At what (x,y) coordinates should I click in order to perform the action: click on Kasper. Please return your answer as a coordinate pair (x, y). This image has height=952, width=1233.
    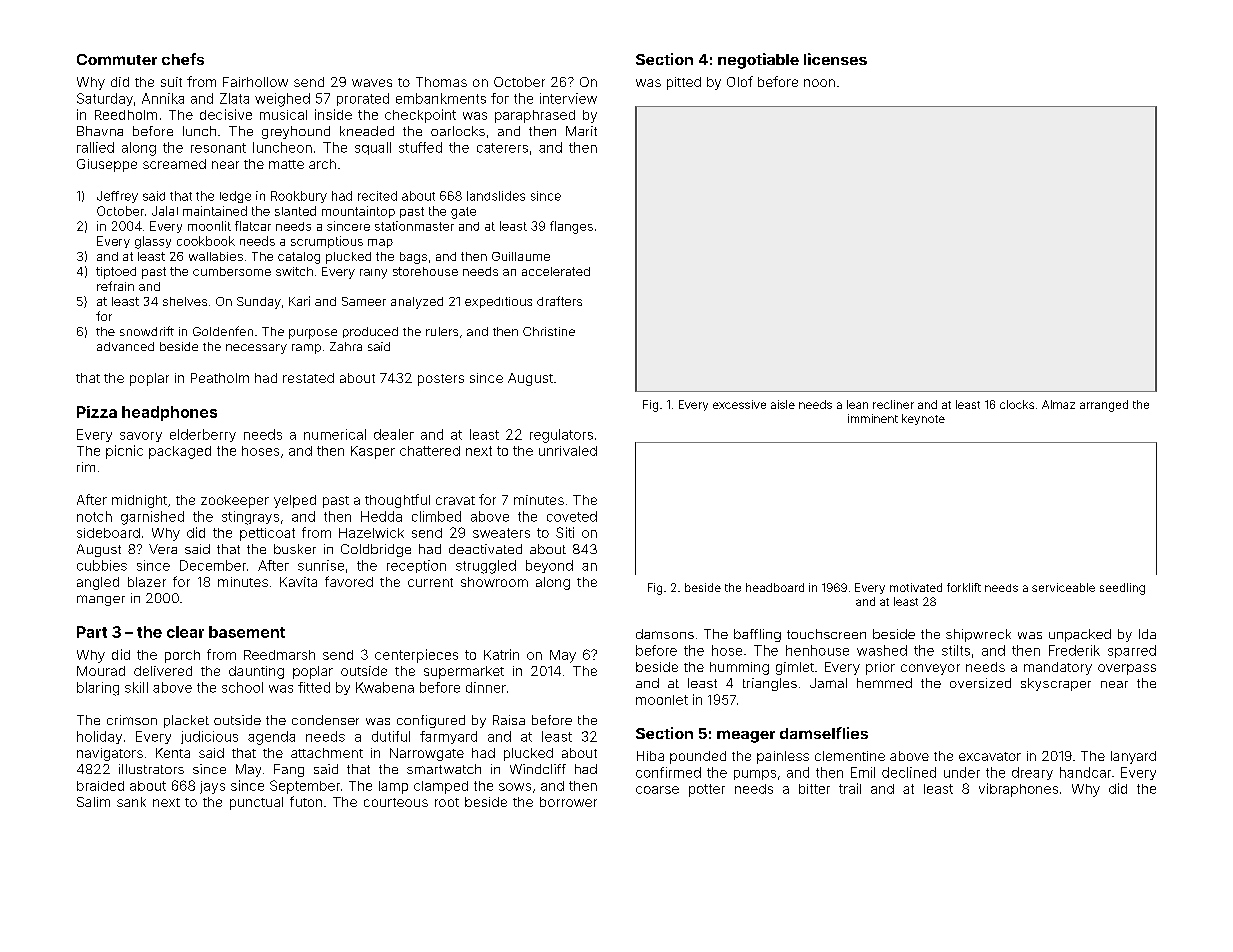
    Looking at the image, I should click on (373, 452).
